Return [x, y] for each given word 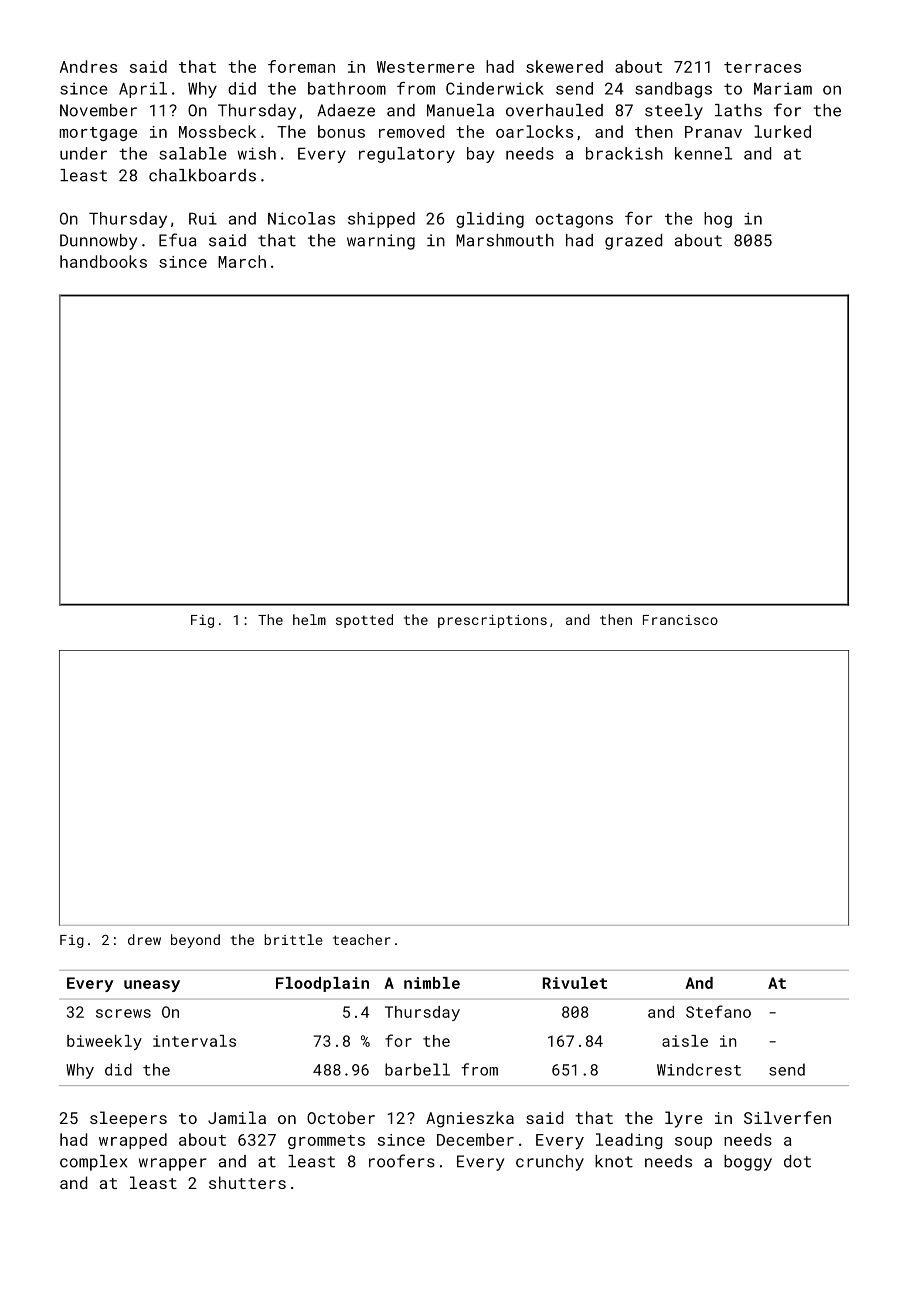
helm [309, 619]
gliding [490, 220]
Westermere [426, 67]
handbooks [103, 261]
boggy [748, 1163]
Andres [88, 66]
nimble [432, 983]
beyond [195, 941]
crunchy [550, 1163]
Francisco [680, 620]
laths [738, 110]
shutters [247, 1182]
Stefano [718, 1011]
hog [718, 220]
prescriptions [492, 621]
